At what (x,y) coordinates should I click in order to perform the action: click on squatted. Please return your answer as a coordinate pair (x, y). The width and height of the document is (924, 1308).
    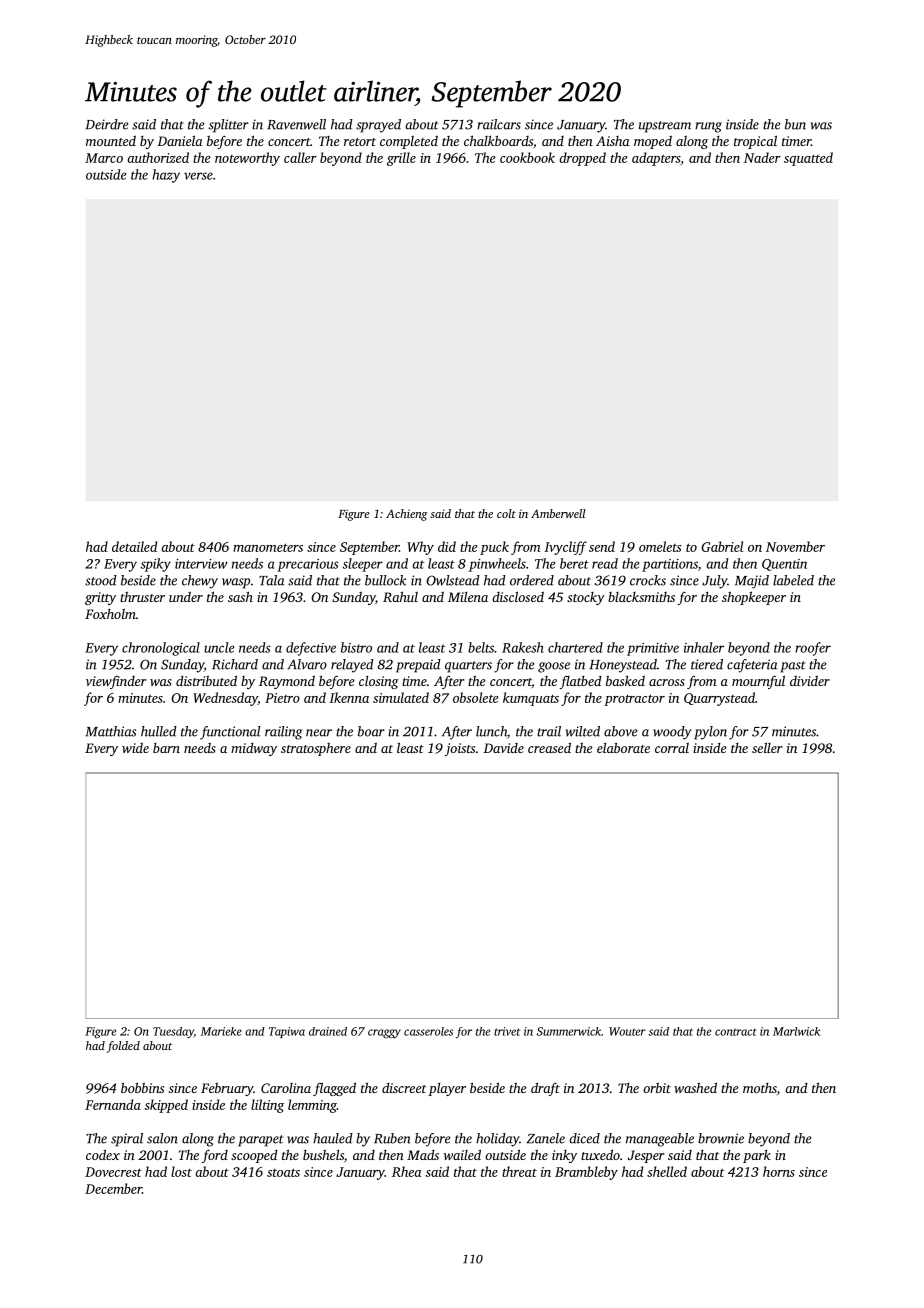
    Looking at the image, I should click on (808, 159).
